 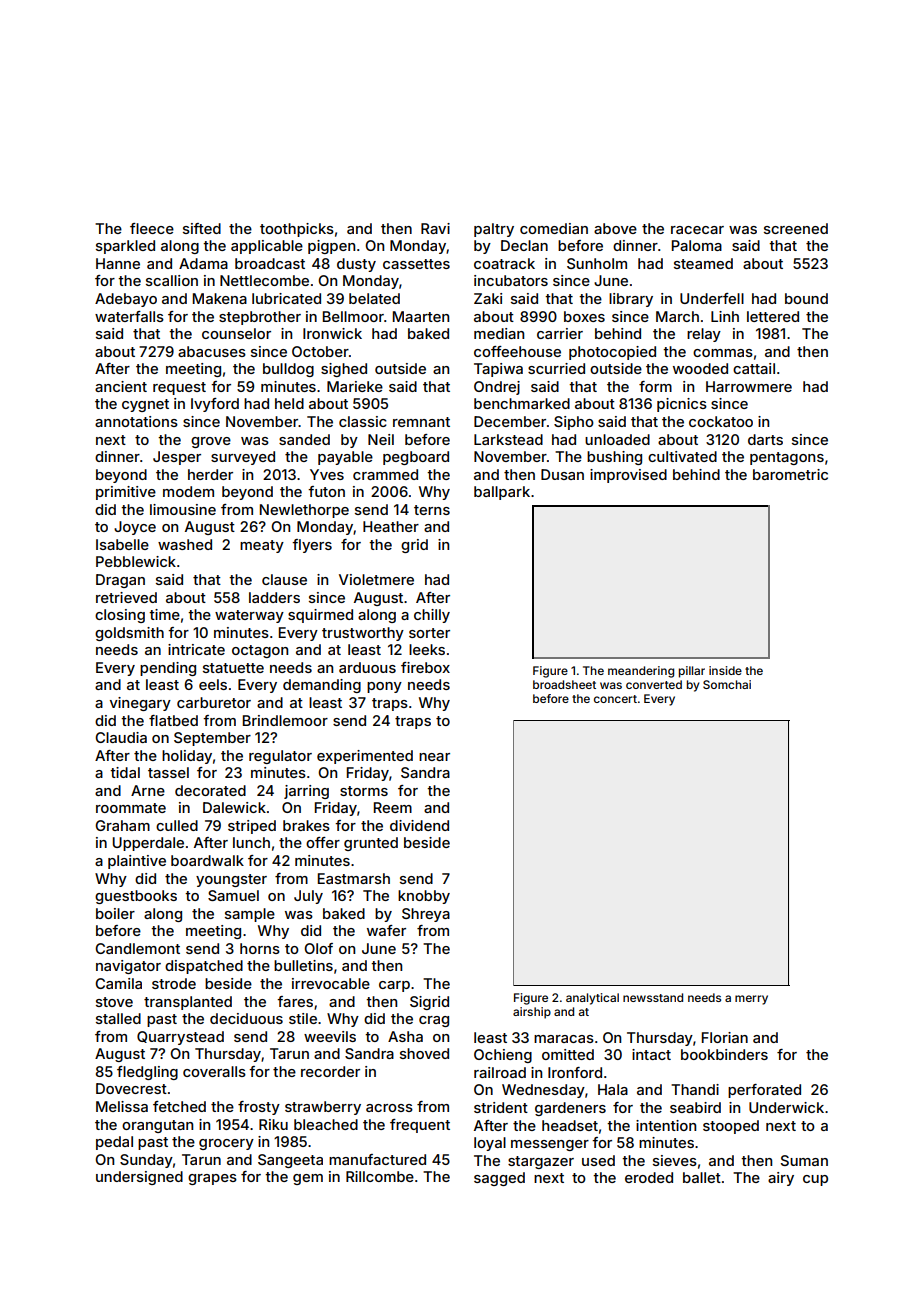 What do you see at coordinates (188, 1003) in the screenshot?
I see `transplanted` at bounding box center [188, 1003].
